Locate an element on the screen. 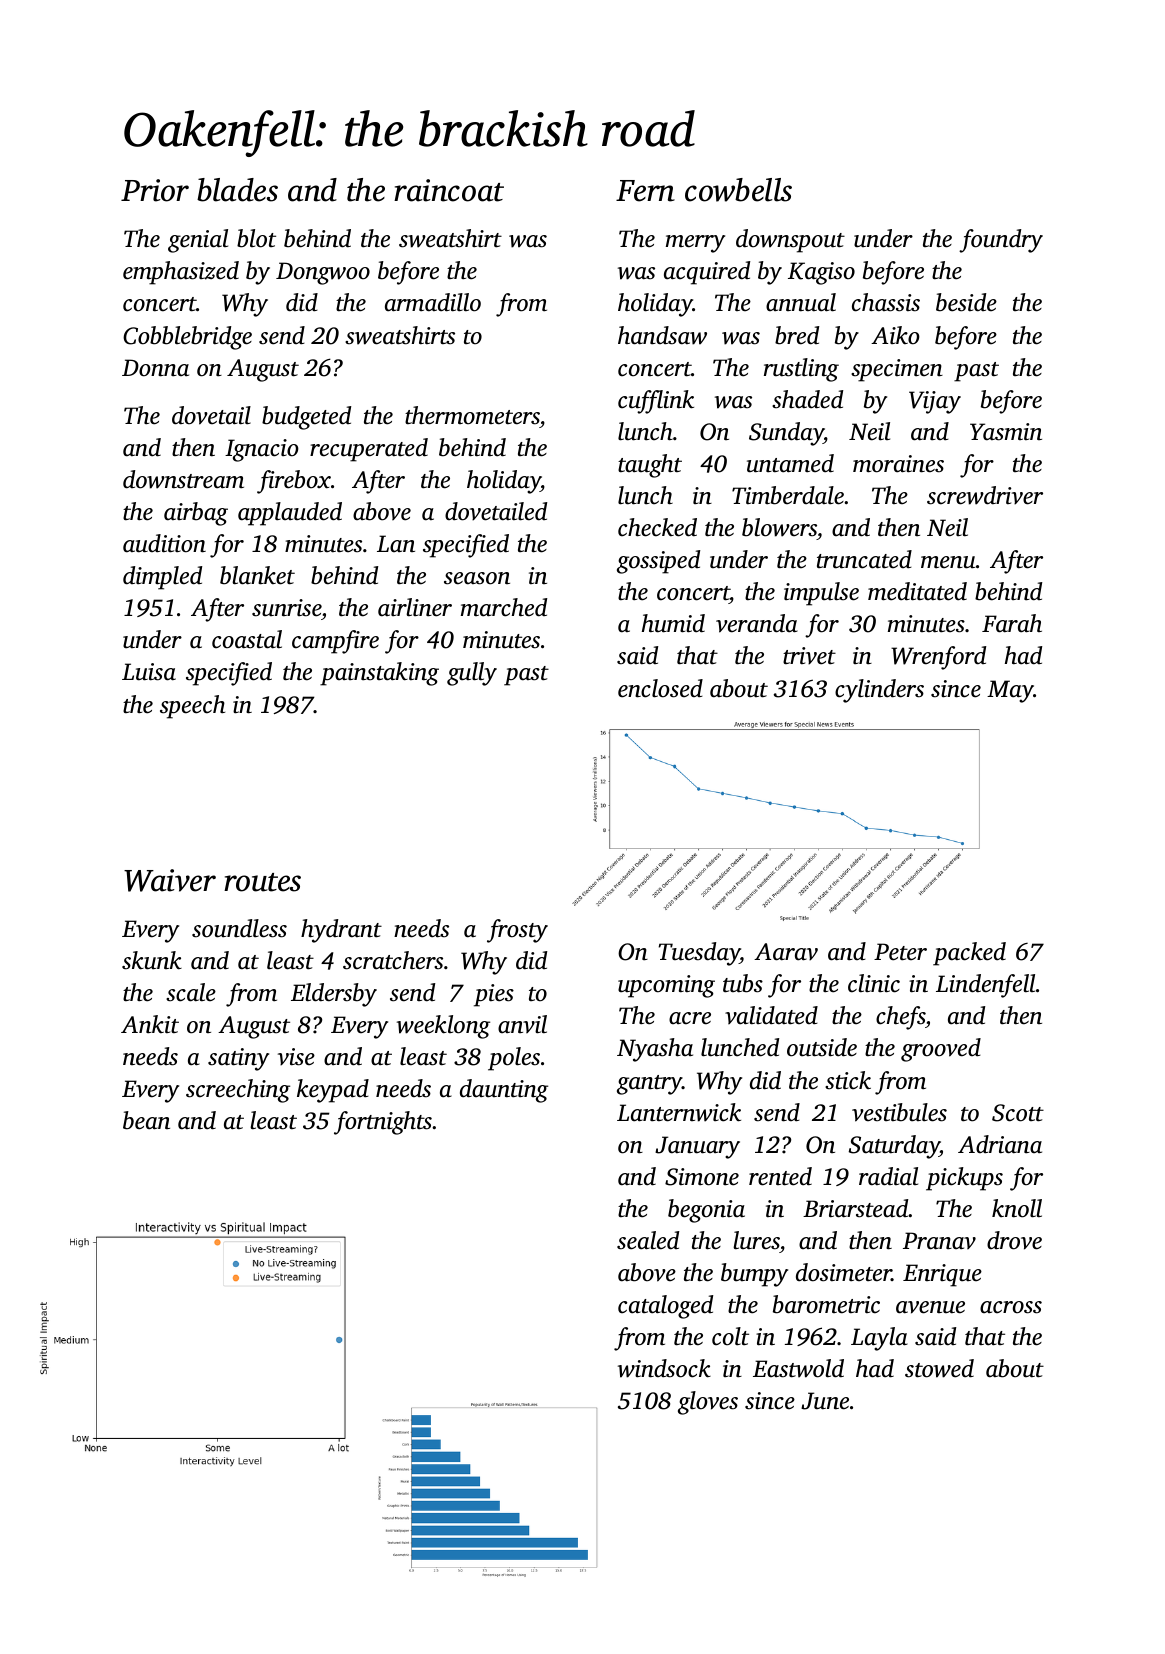  handsaw is located at coordinates (662, 335).
